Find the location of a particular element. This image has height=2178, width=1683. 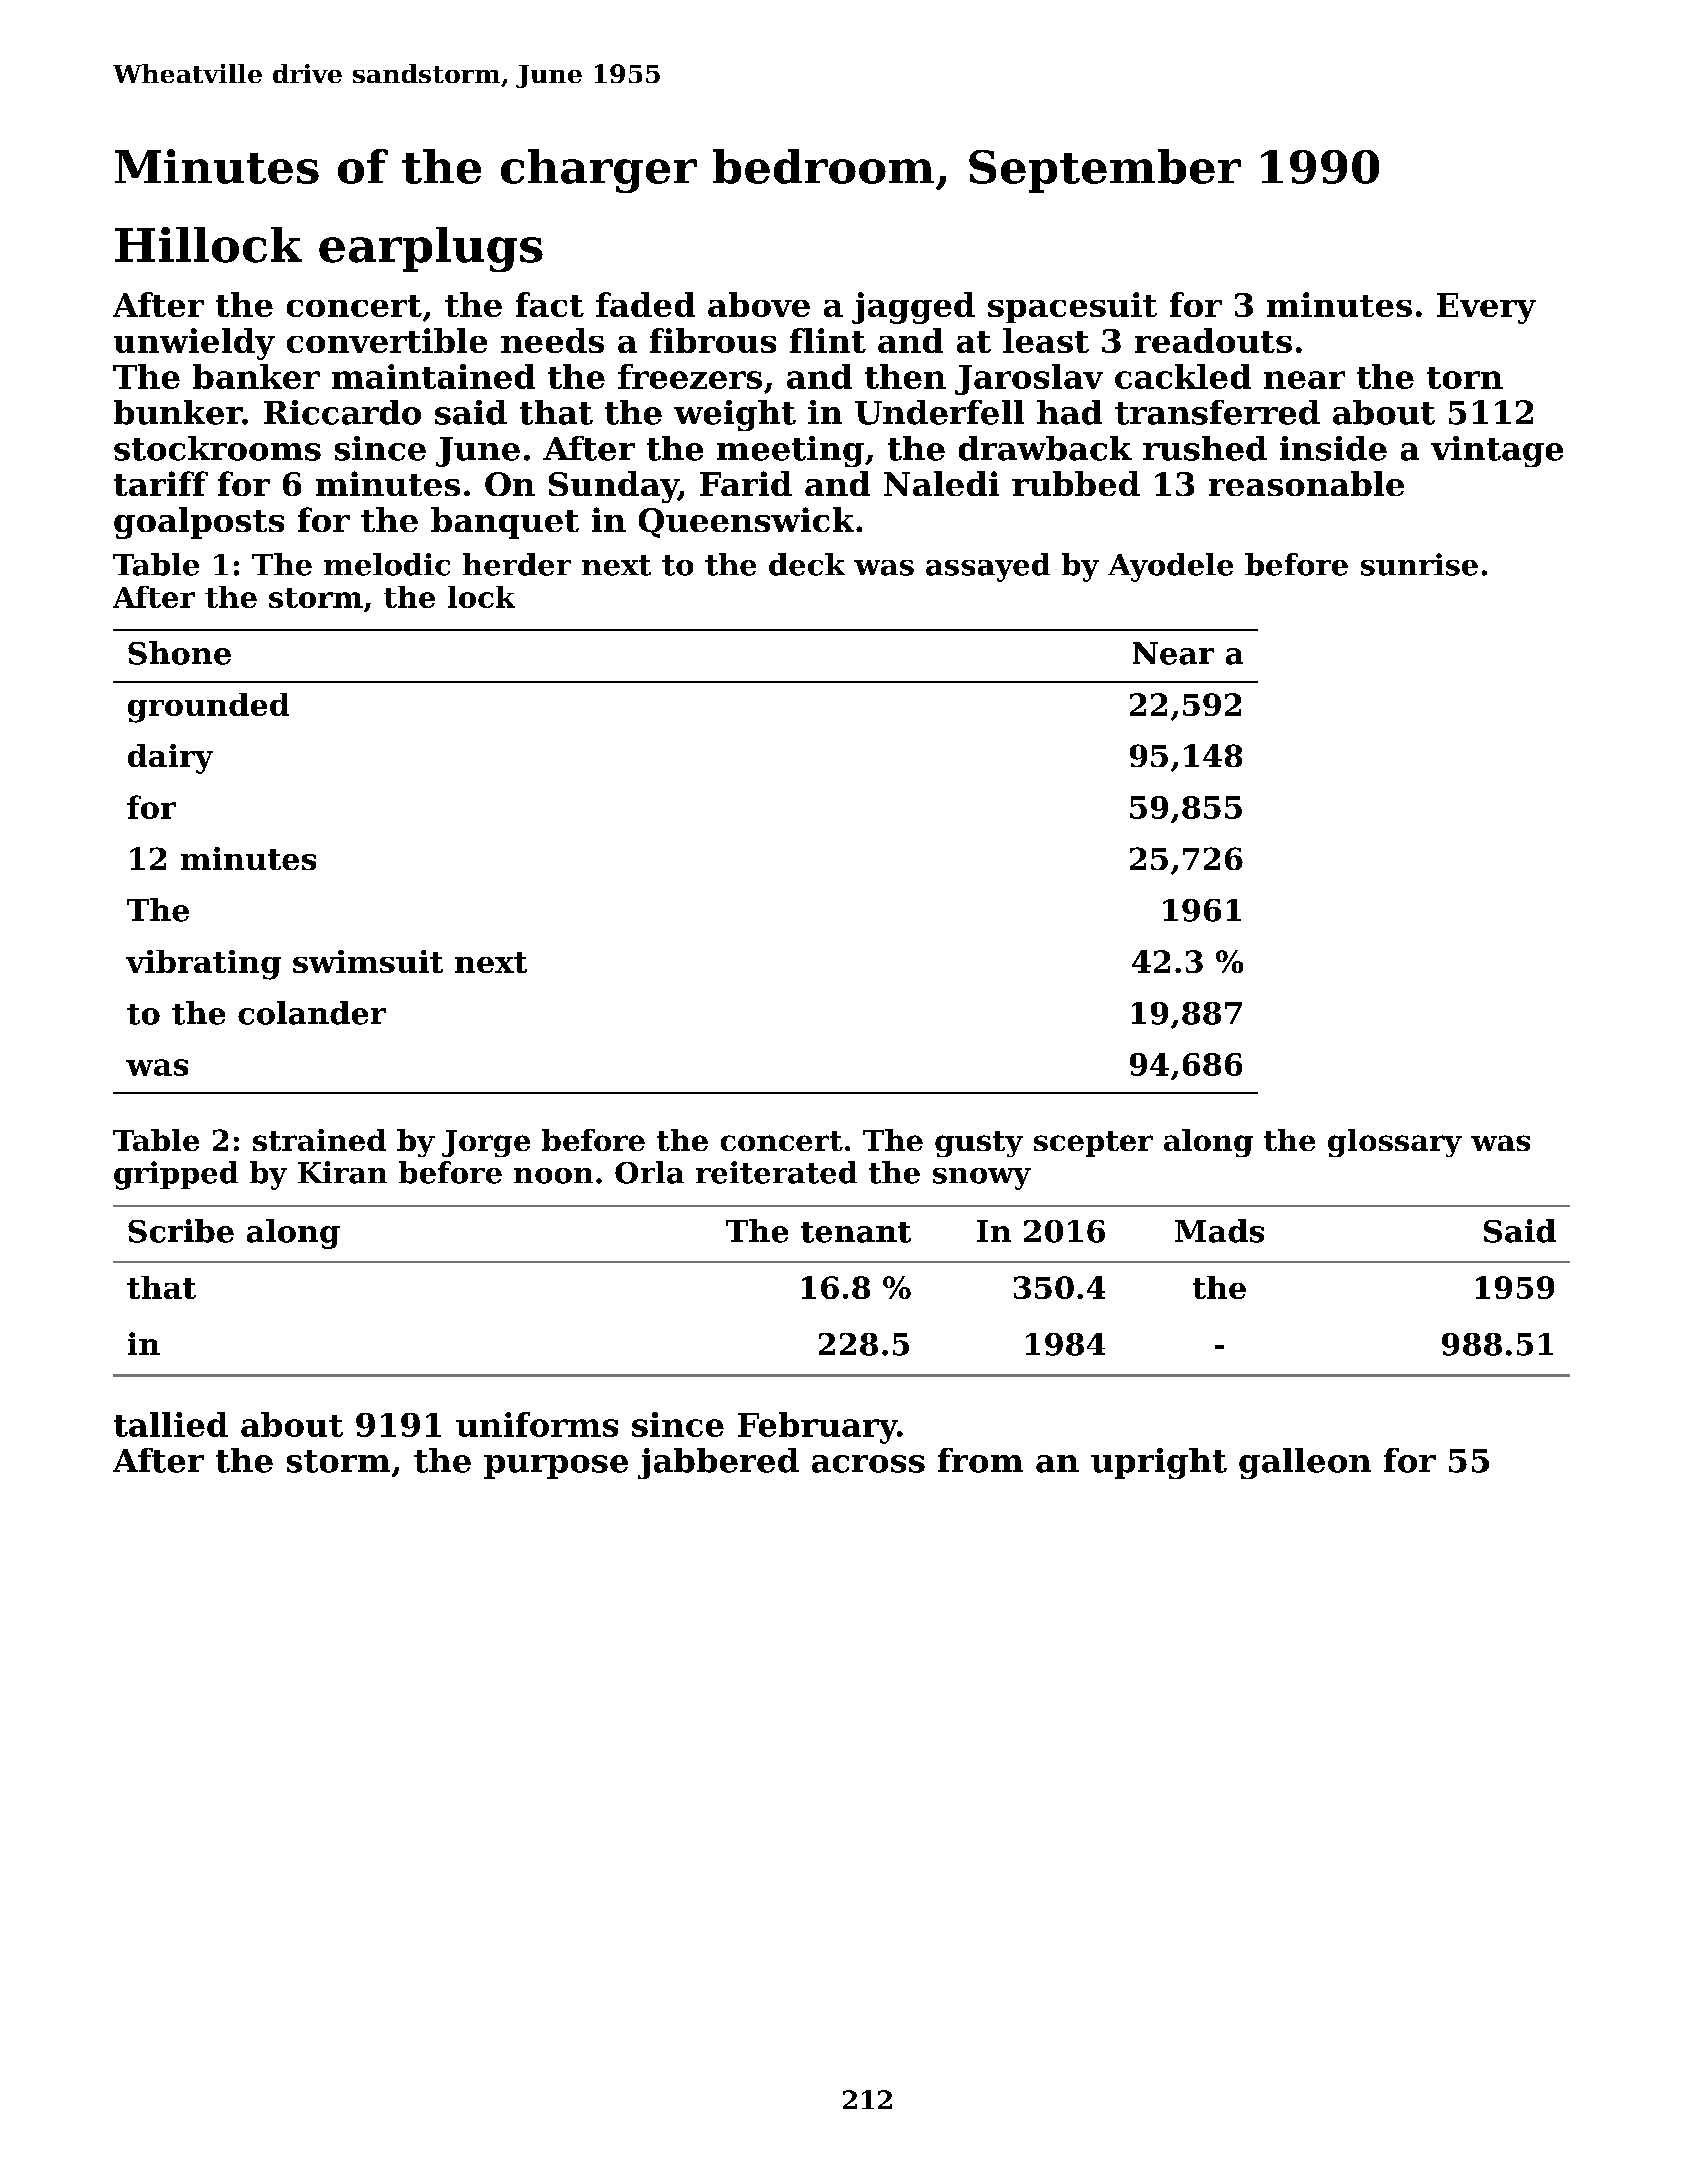

unwieldy is located at coordinates (194, 344).
